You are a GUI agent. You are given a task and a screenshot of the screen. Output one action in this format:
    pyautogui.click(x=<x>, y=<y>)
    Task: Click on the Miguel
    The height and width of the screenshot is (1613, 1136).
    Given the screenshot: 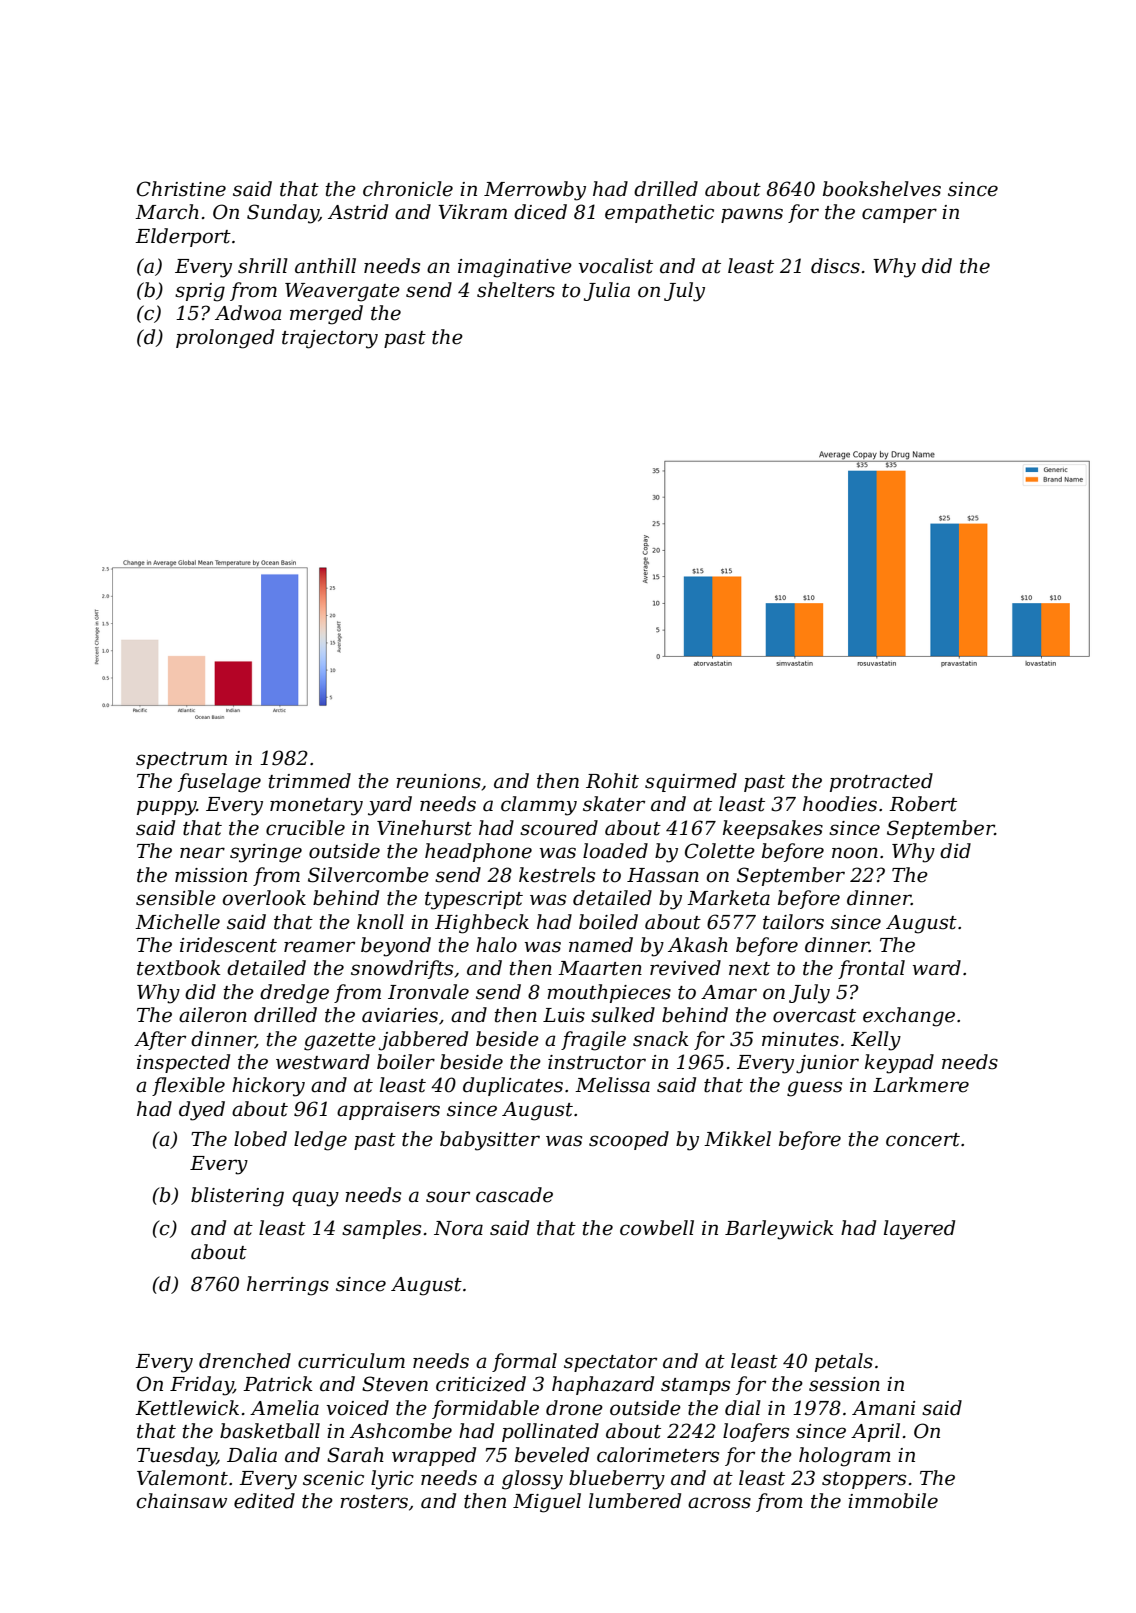 What is the action you would take?
    pyautogui.click(x=547, y=1503)
